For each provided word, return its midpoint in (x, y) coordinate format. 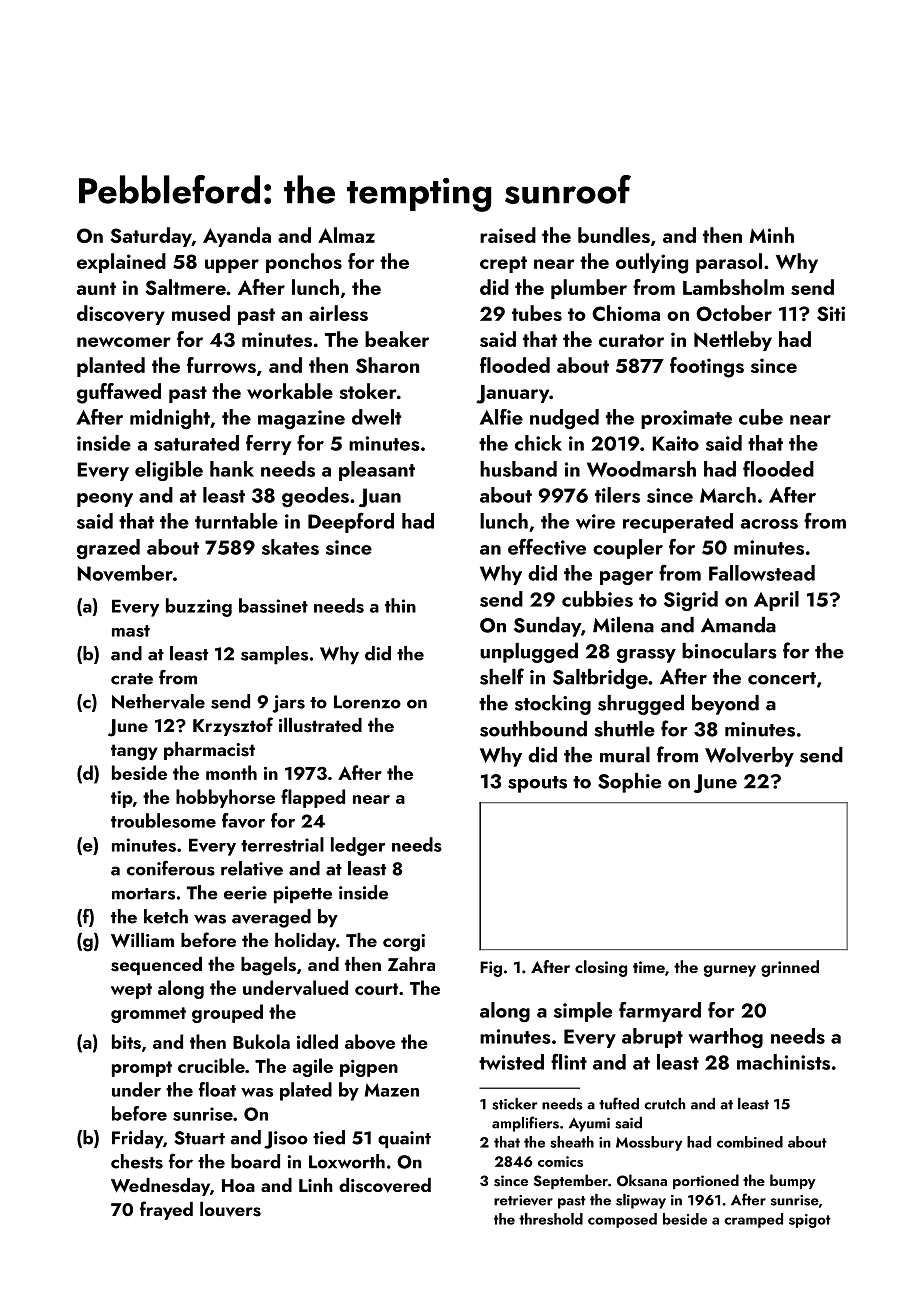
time (649, 967)
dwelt (376, 417)
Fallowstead (762, 573)
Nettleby (733, 341)
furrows (221, 365)
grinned (790, 968)
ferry (268, 445)
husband (518, 469)
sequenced (156, 966)
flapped (313, 798)
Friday (137, 1139)
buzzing (199, 607)
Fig (491, 969)
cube (761, 417)
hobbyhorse (225, 798)
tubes (537, 313)
